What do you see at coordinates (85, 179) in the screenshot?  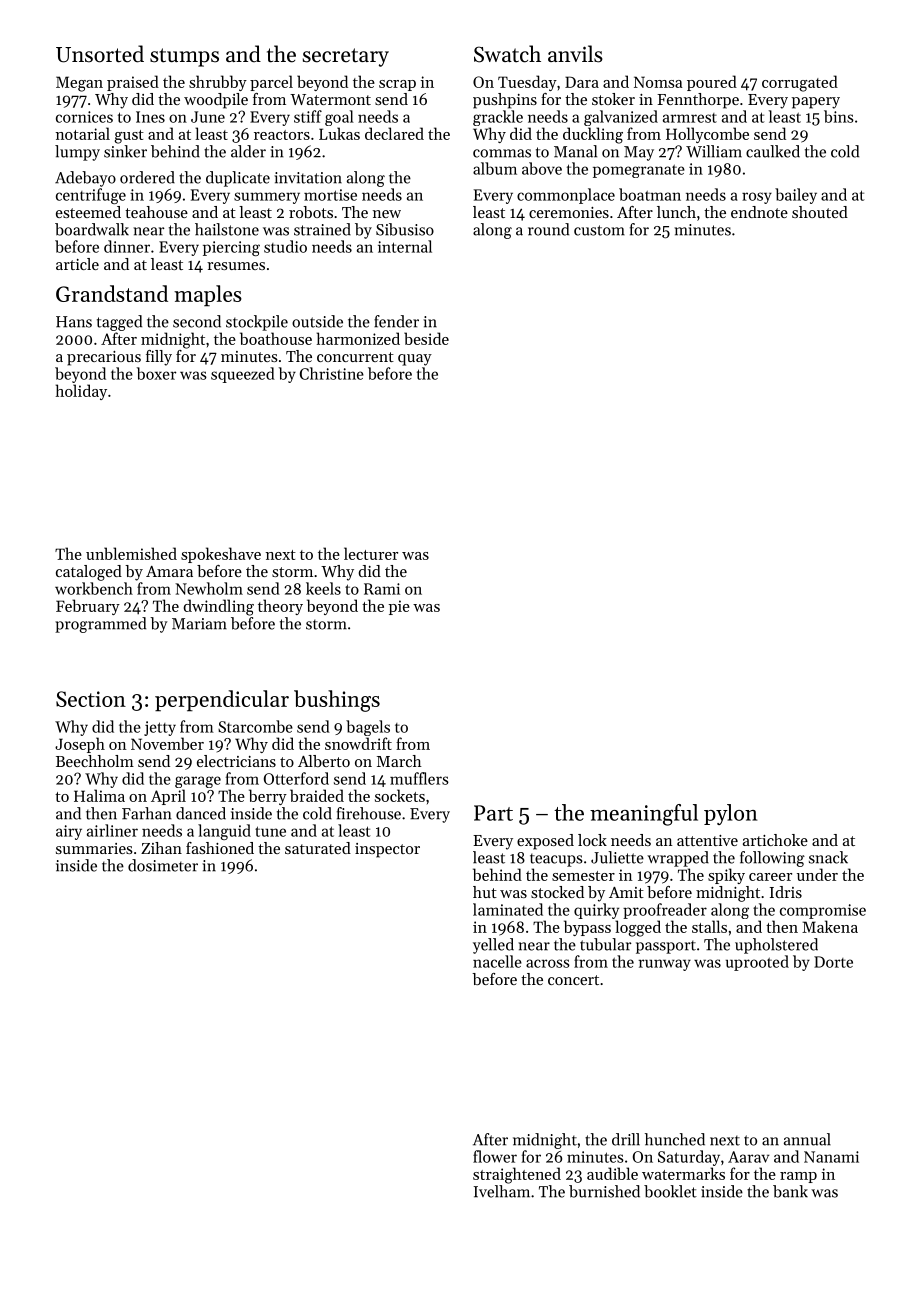 I see `Adebayo` at bounding box center [85, 179].
